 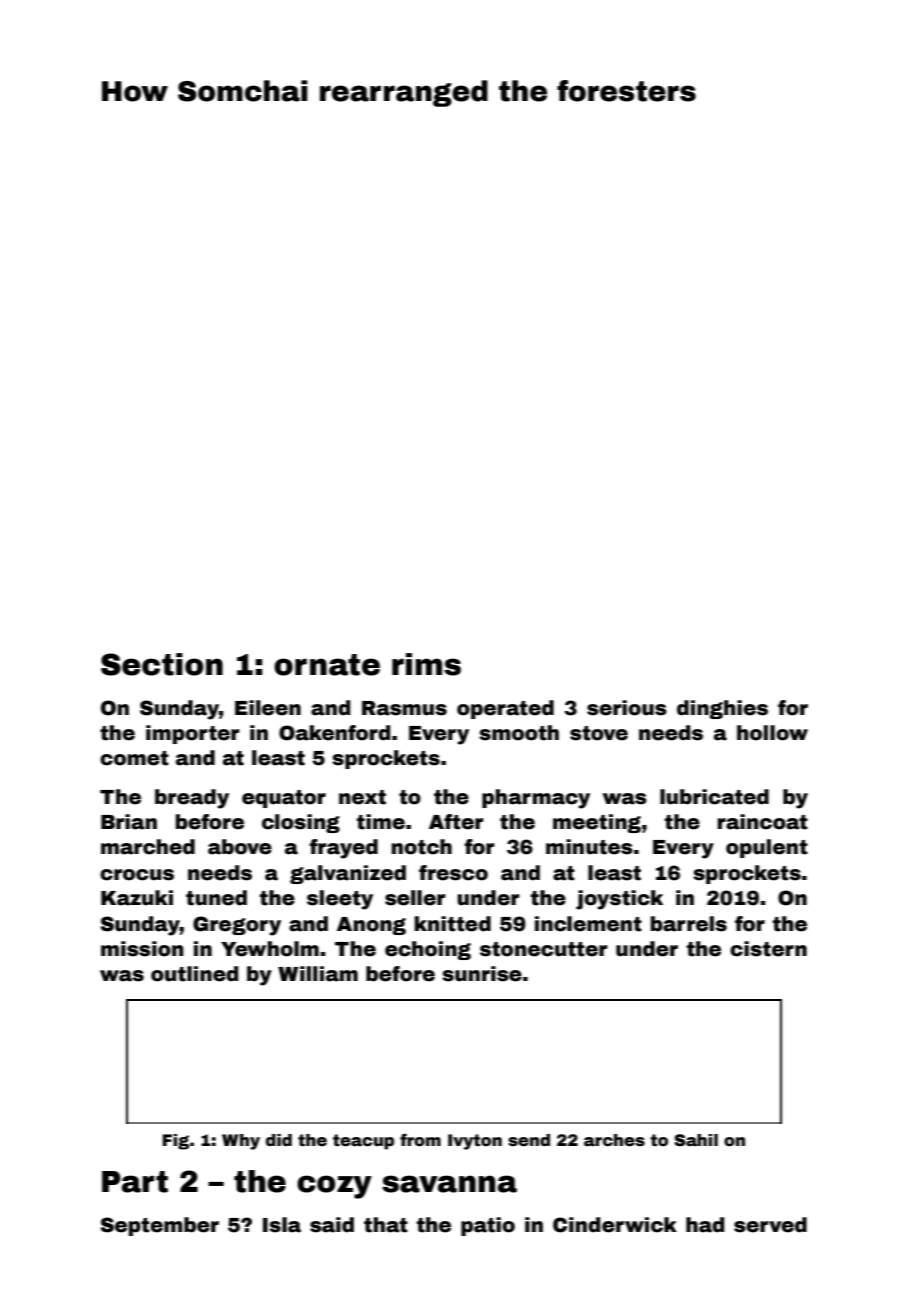 What do you see at coordinates (363, 1142) in the screenshot?
I see `teacup` at bounding box center [363, 1142].
